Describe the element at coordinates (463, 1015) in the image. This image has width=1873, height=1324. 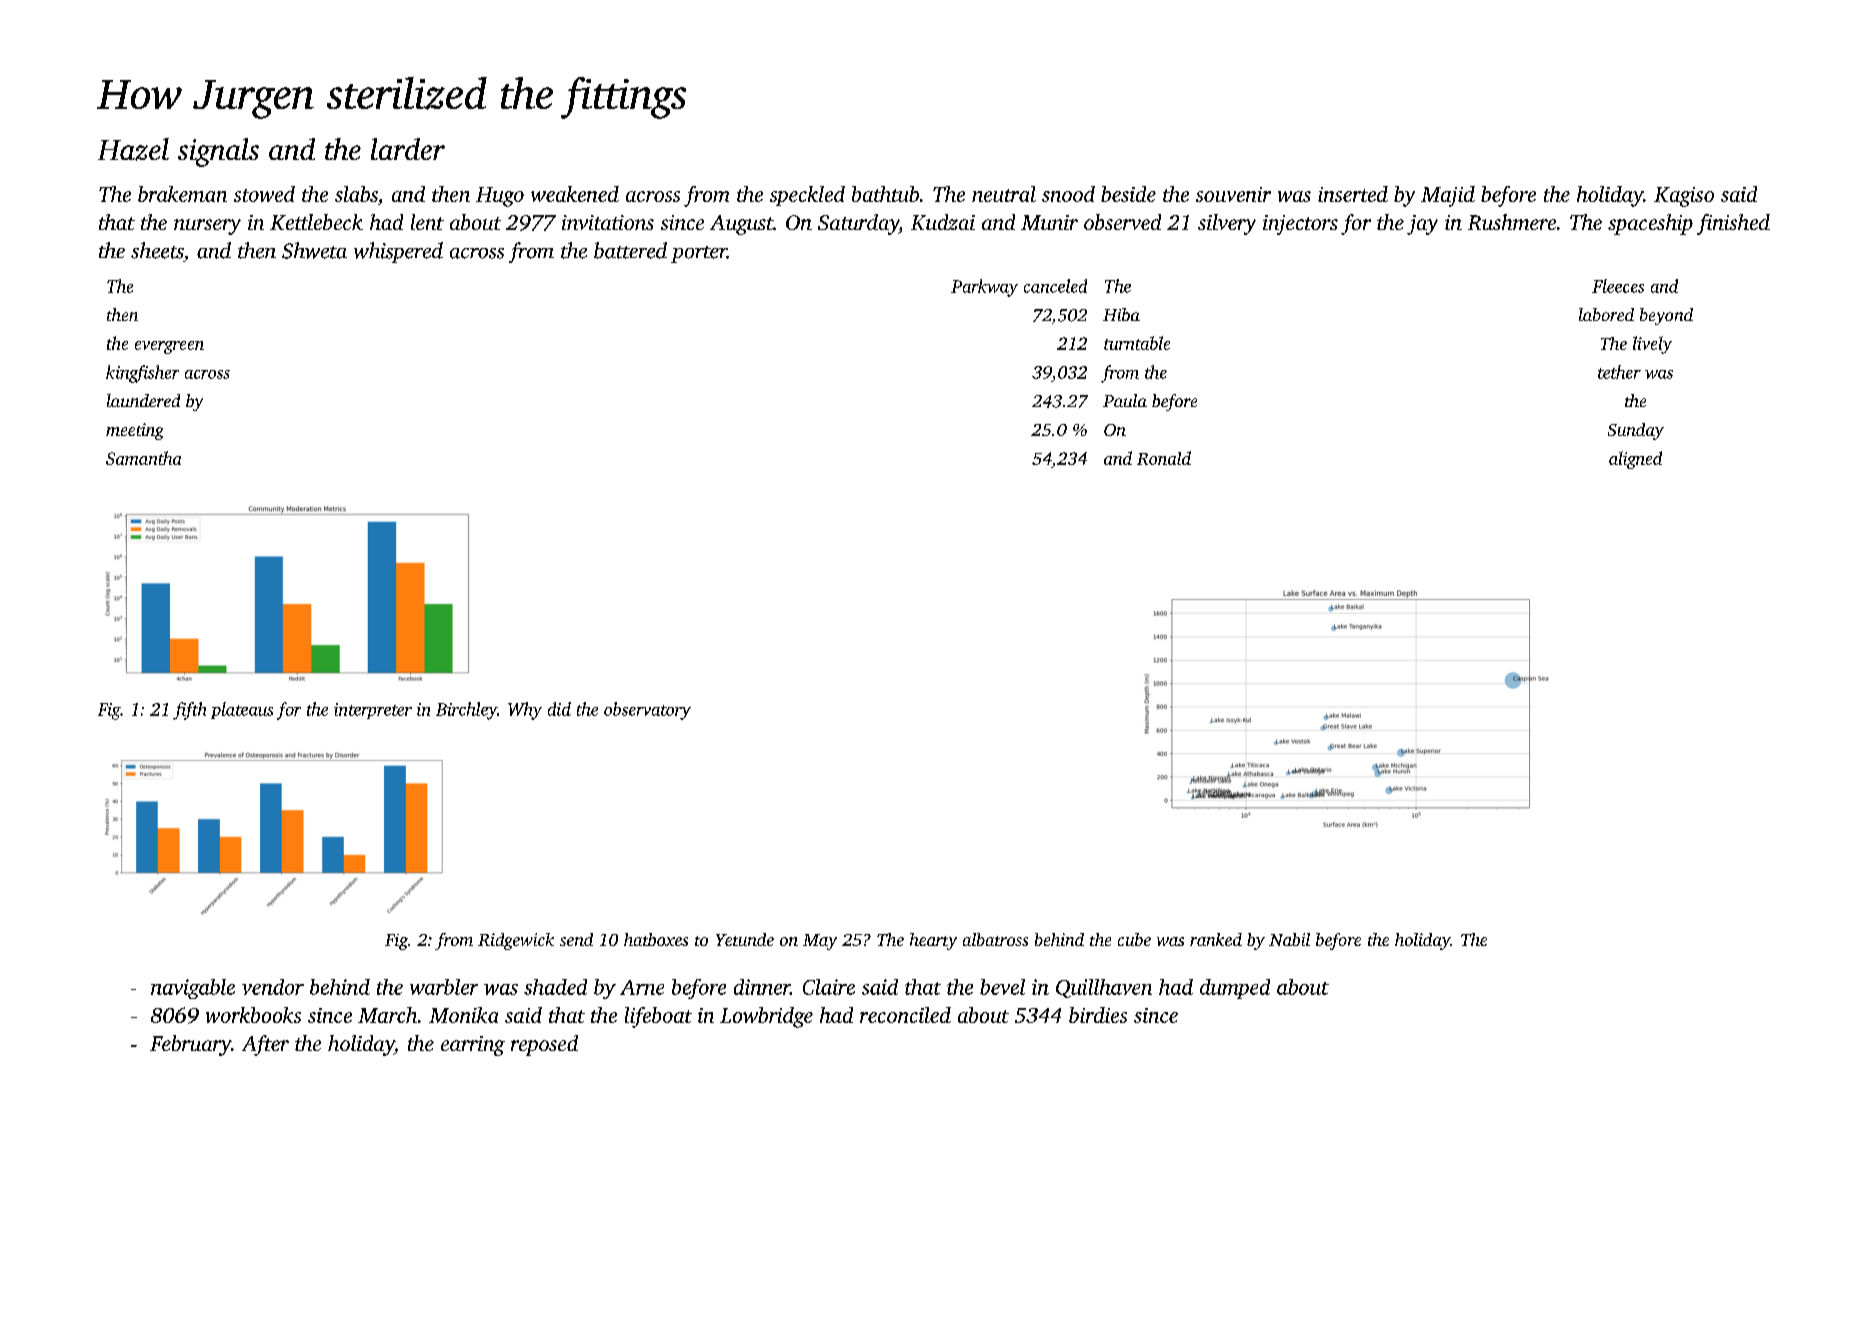
I see `Monika` at that location.
